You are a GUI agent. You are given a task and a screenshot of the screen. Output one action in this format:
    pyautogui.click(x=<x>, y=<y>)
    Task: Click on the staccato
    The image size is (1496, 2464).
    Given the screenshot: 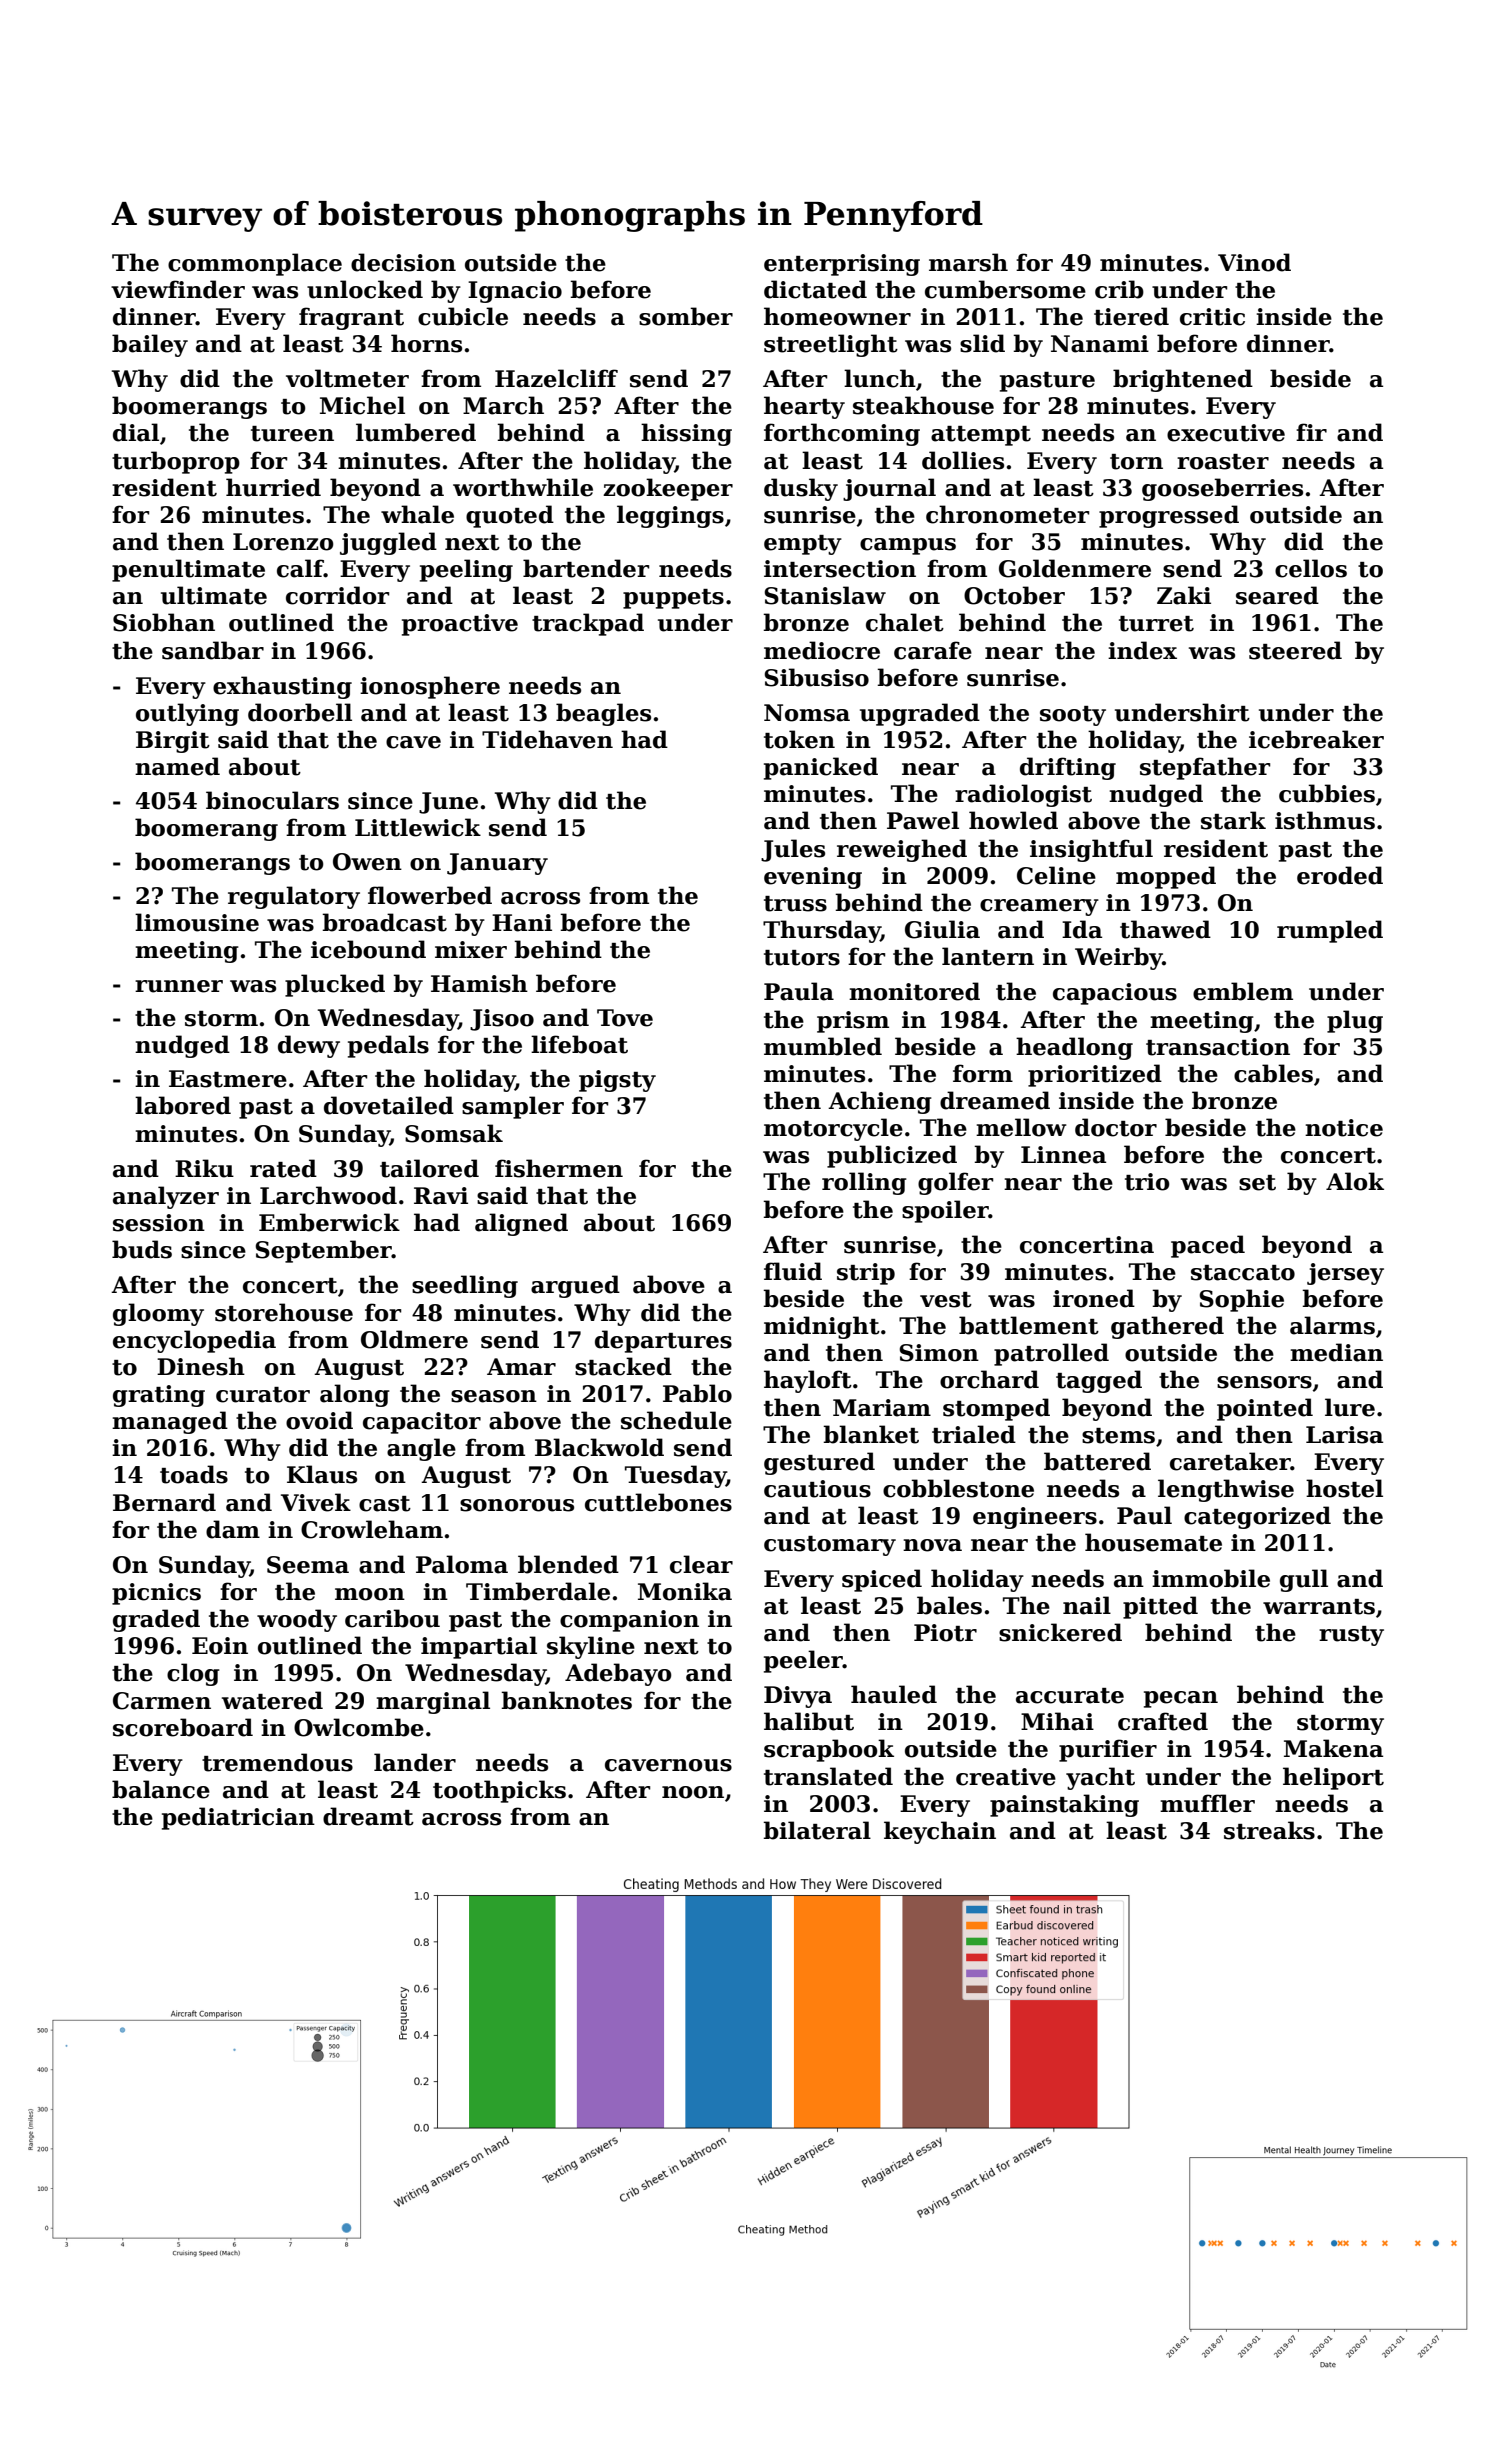 What is the action you would take?
    pyautogui.click(x=1243, y=1273)
